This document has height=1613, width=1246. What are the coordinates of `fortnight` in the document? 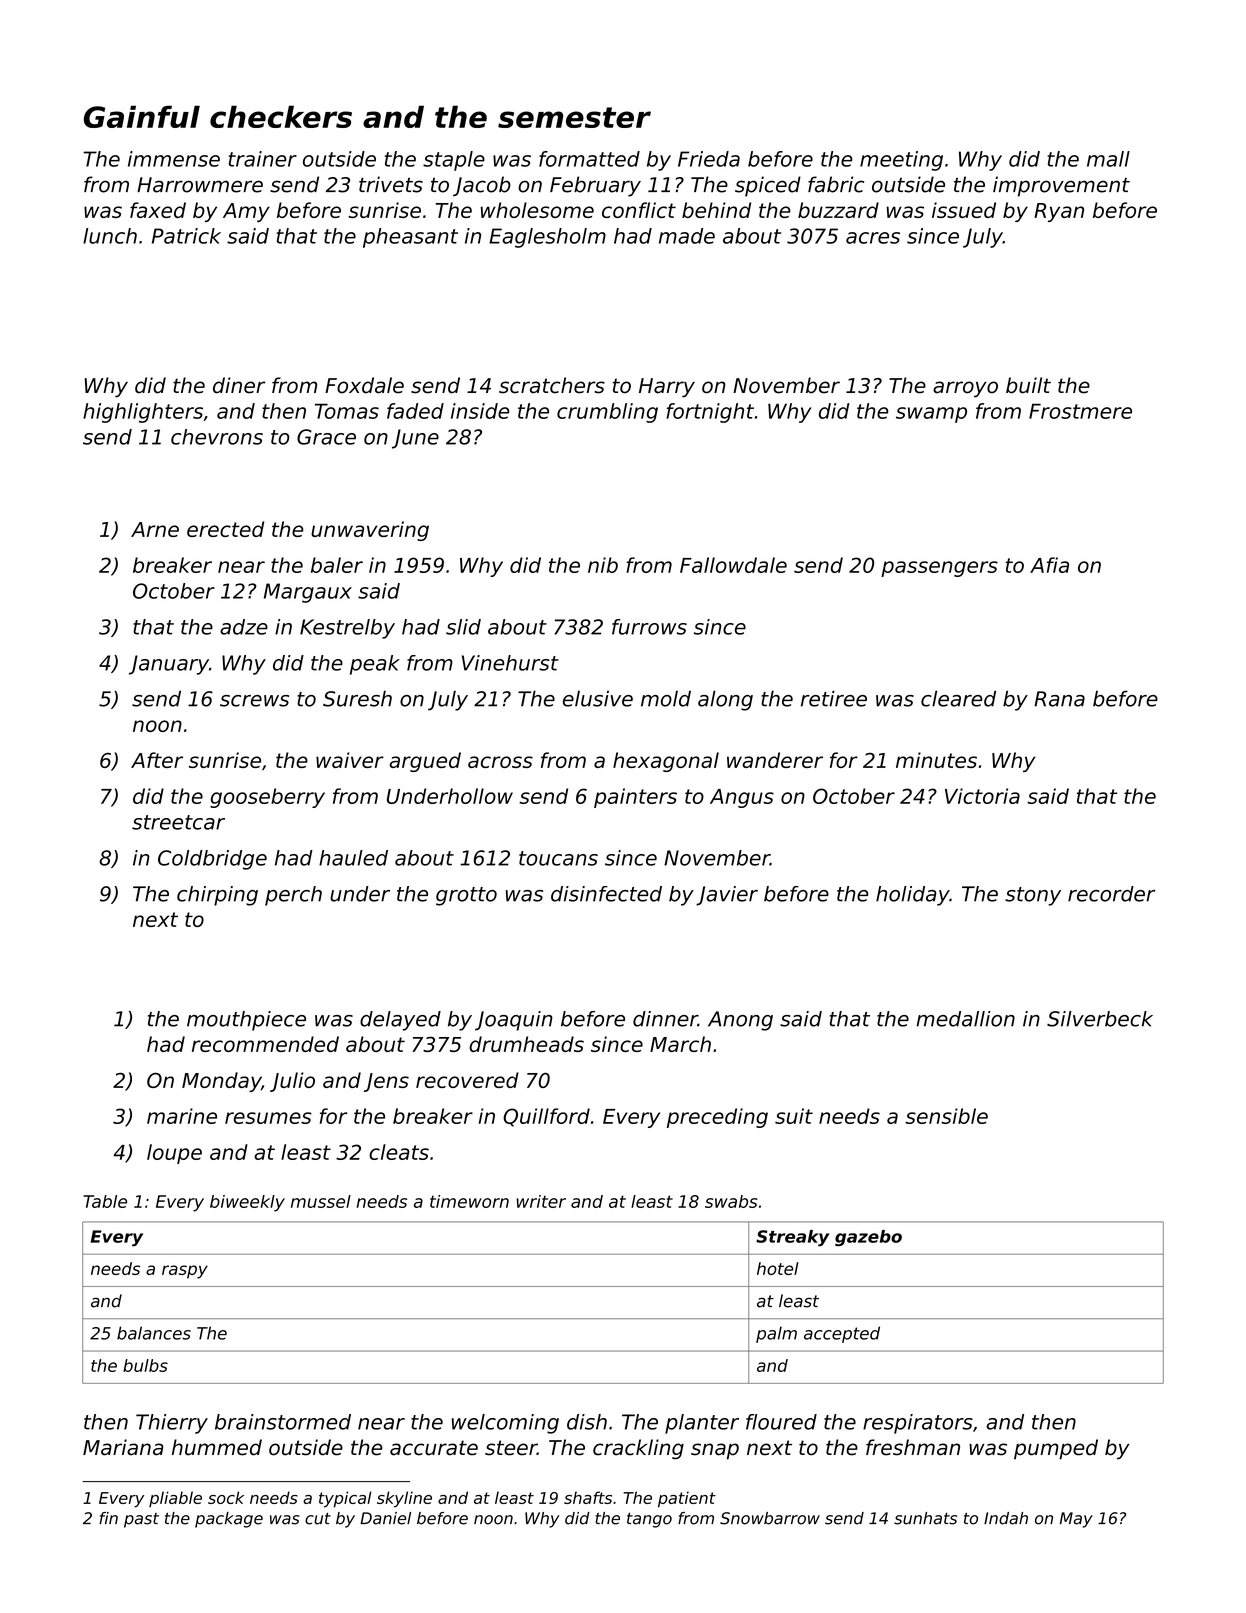 It's located at (710, 413).
